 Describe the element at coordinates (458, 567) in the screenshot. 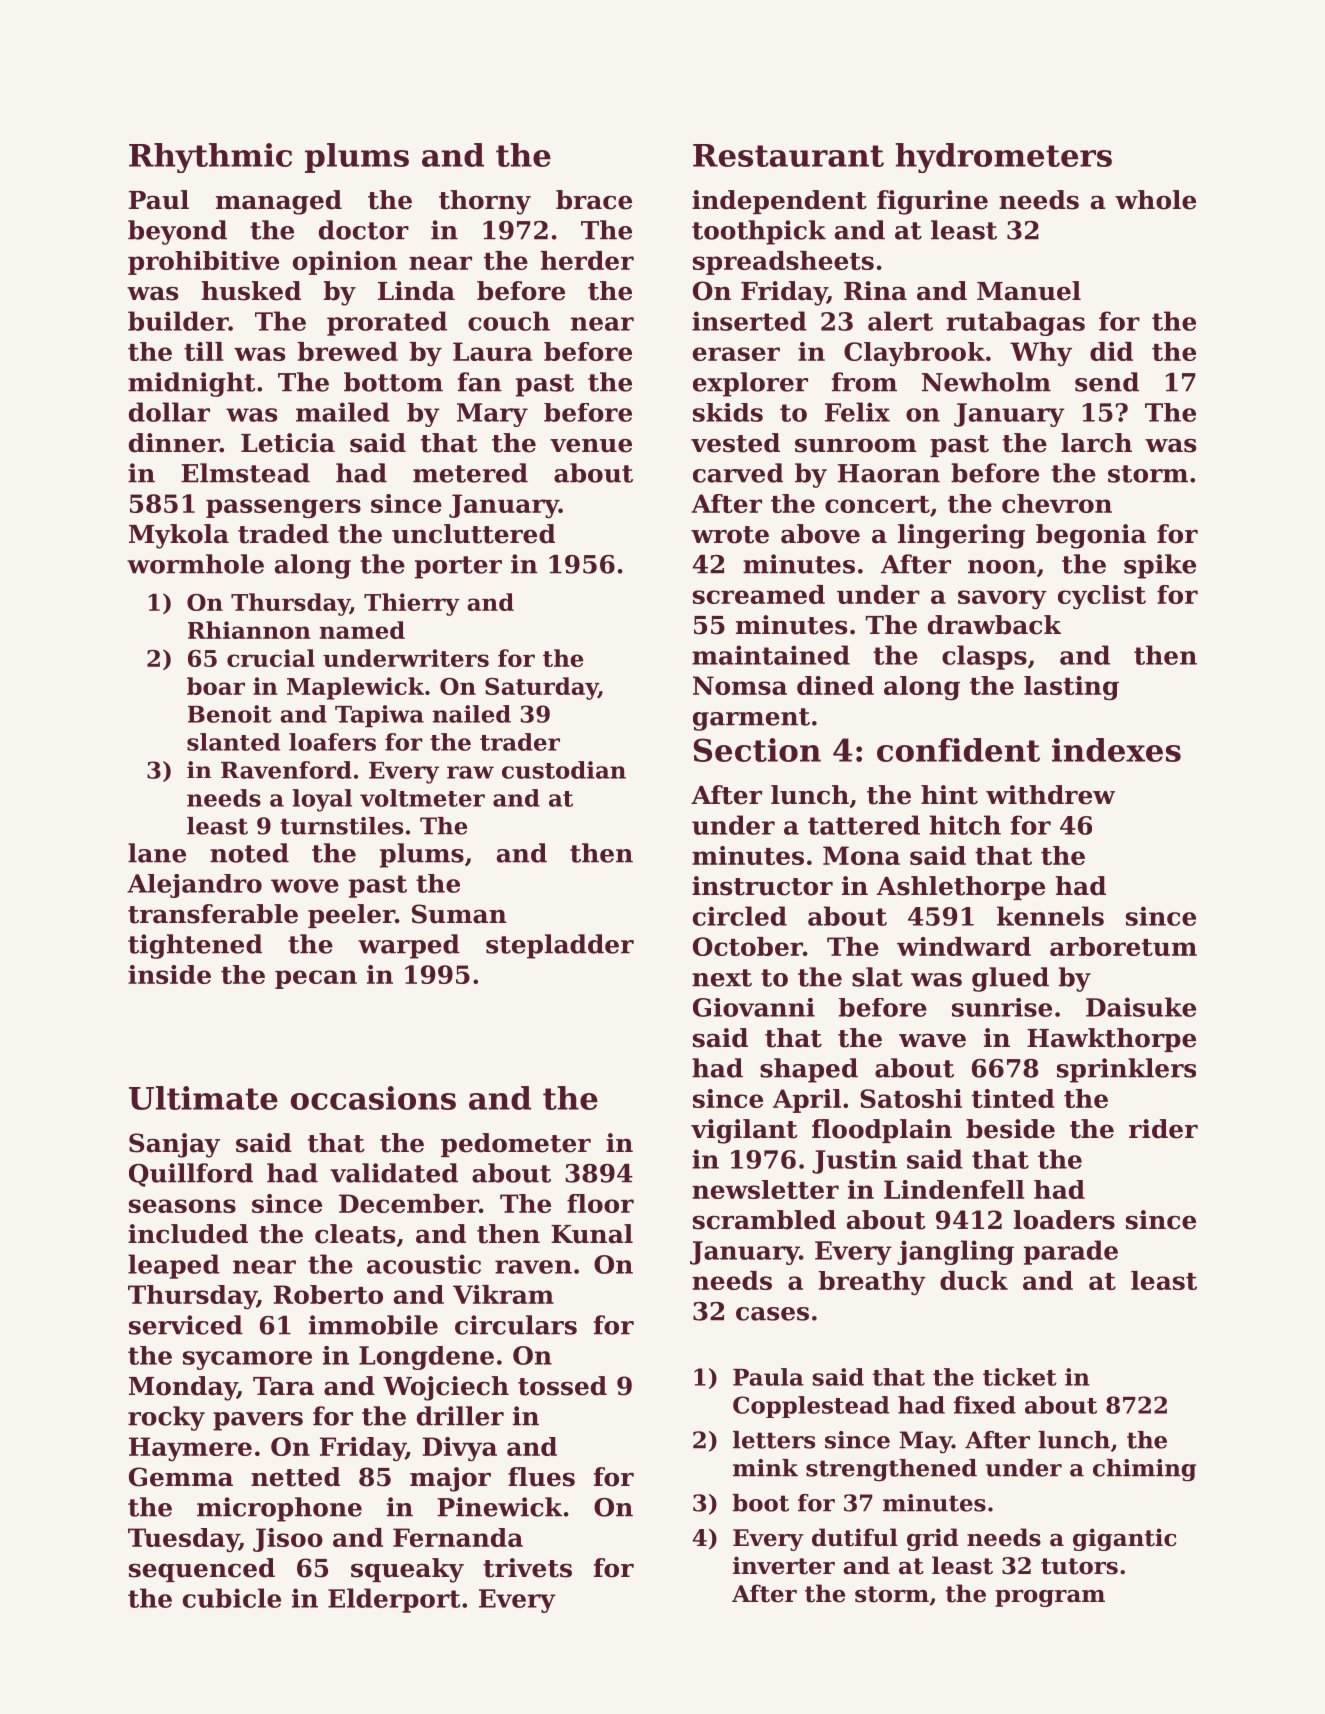

I see `porter` at that location.
